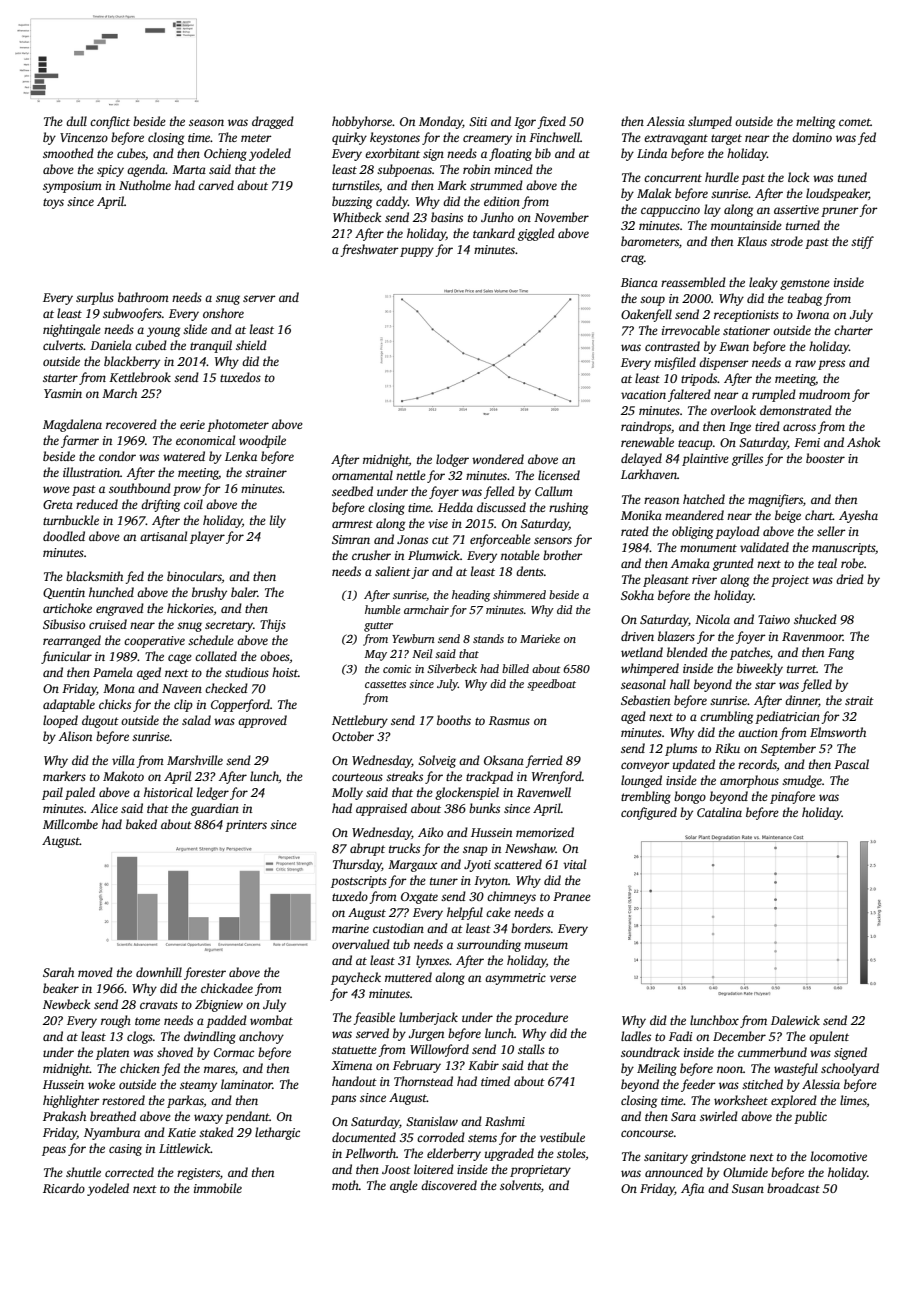 Image resolution: width=924 pixels, height=1308 pixels. What do you see at coordinates (746, 316) in the screenshot?
I see `receptionists` at bounding box center [746, 316].
